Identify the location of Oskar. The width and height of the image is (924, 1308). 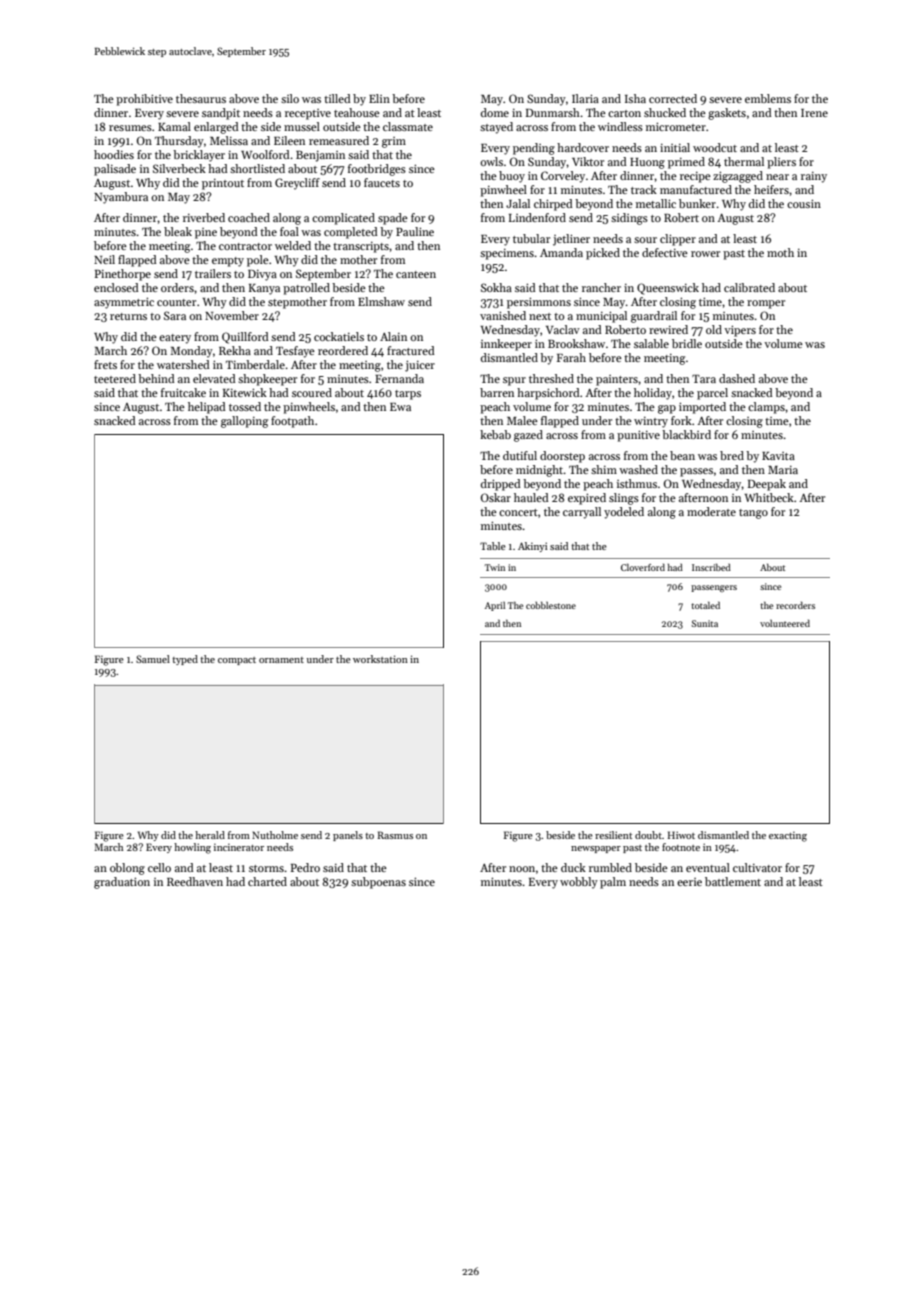
(496, 497).
